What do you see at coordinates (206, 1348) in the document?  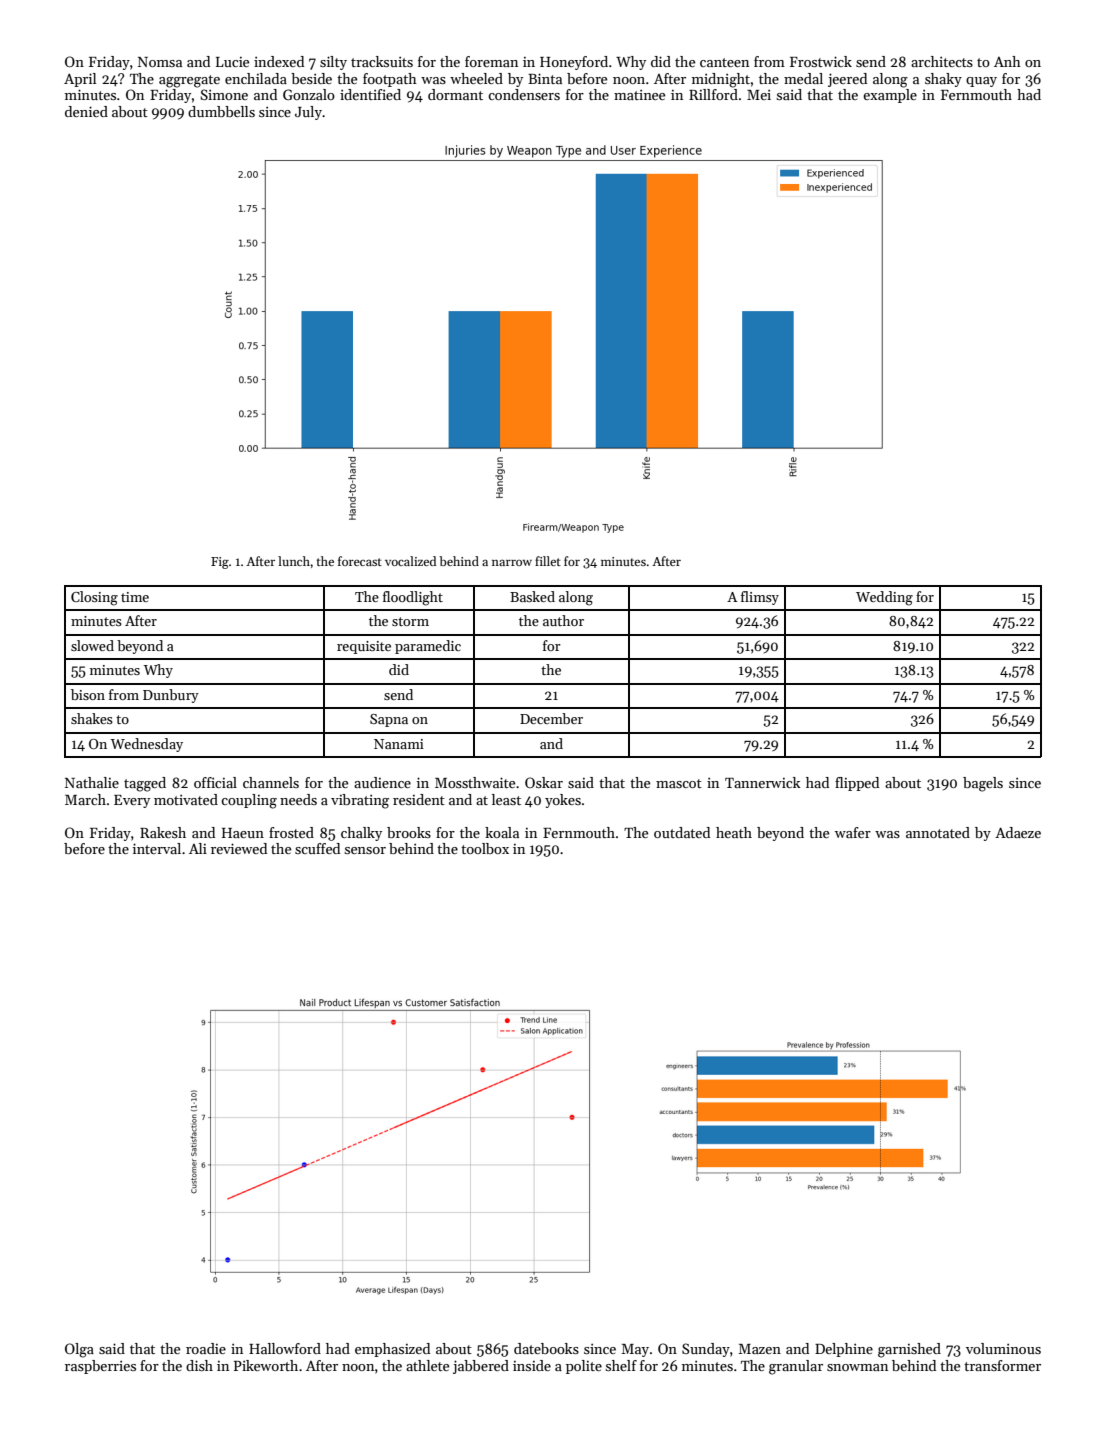 I see `roadie` at bounding box center [206, 1348].
